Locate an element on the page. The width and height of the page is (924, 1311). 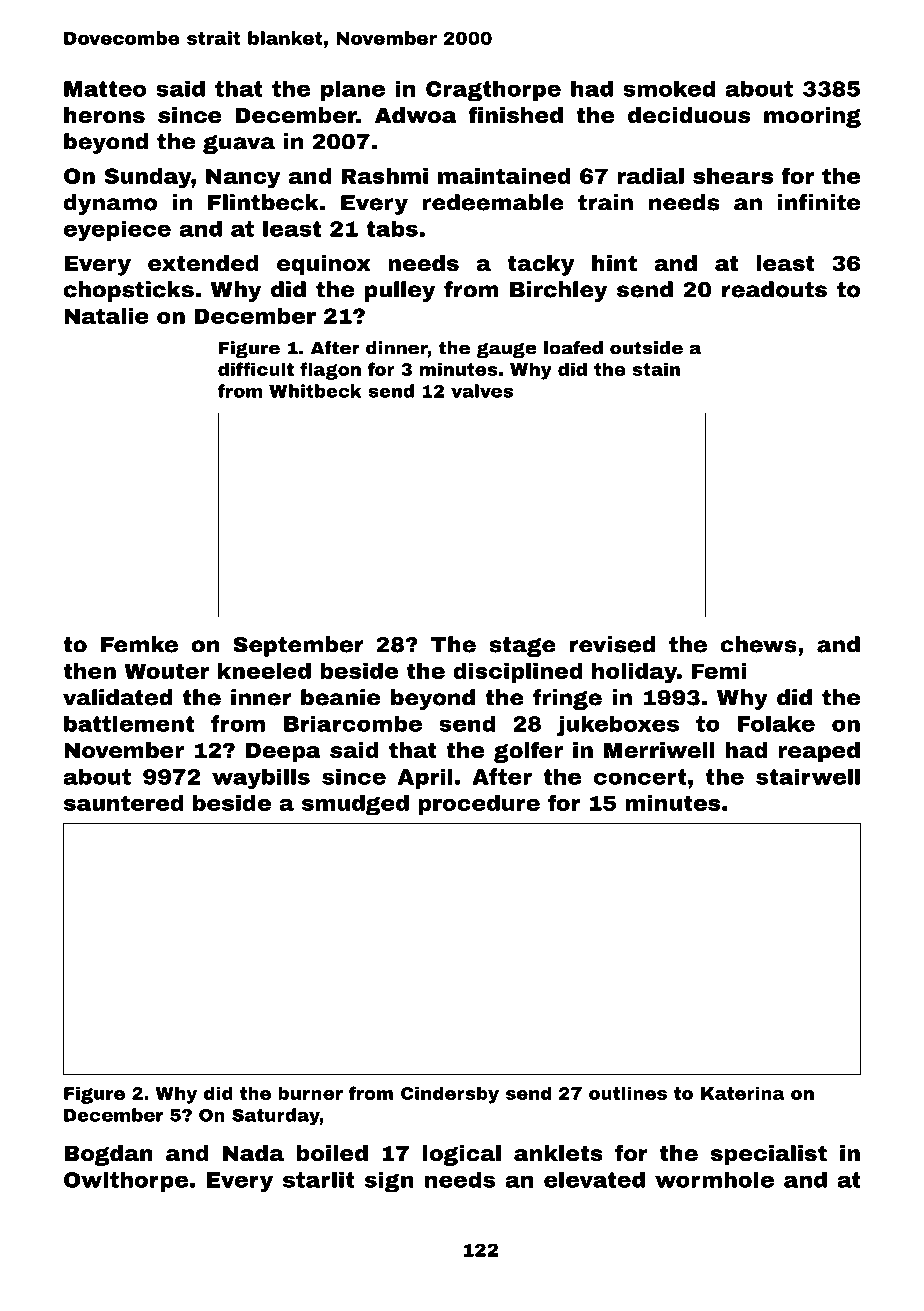
Femke is located at coordinates (139, 644).
